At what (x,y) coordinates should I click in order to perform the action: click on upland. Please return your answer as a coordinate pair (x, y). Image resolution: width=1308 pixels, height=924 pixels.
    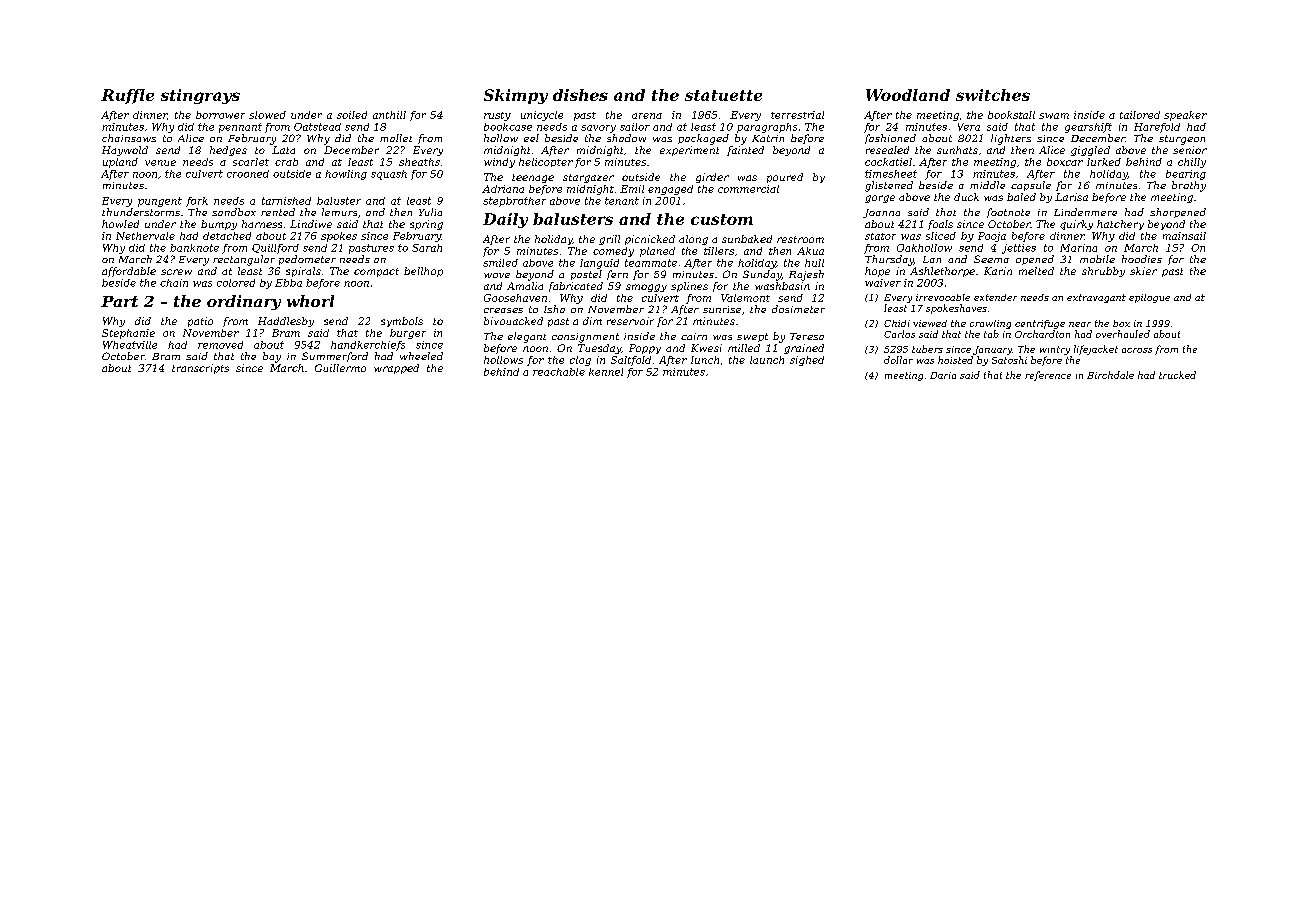
    Looking at the image, I should click on (120, 163).
